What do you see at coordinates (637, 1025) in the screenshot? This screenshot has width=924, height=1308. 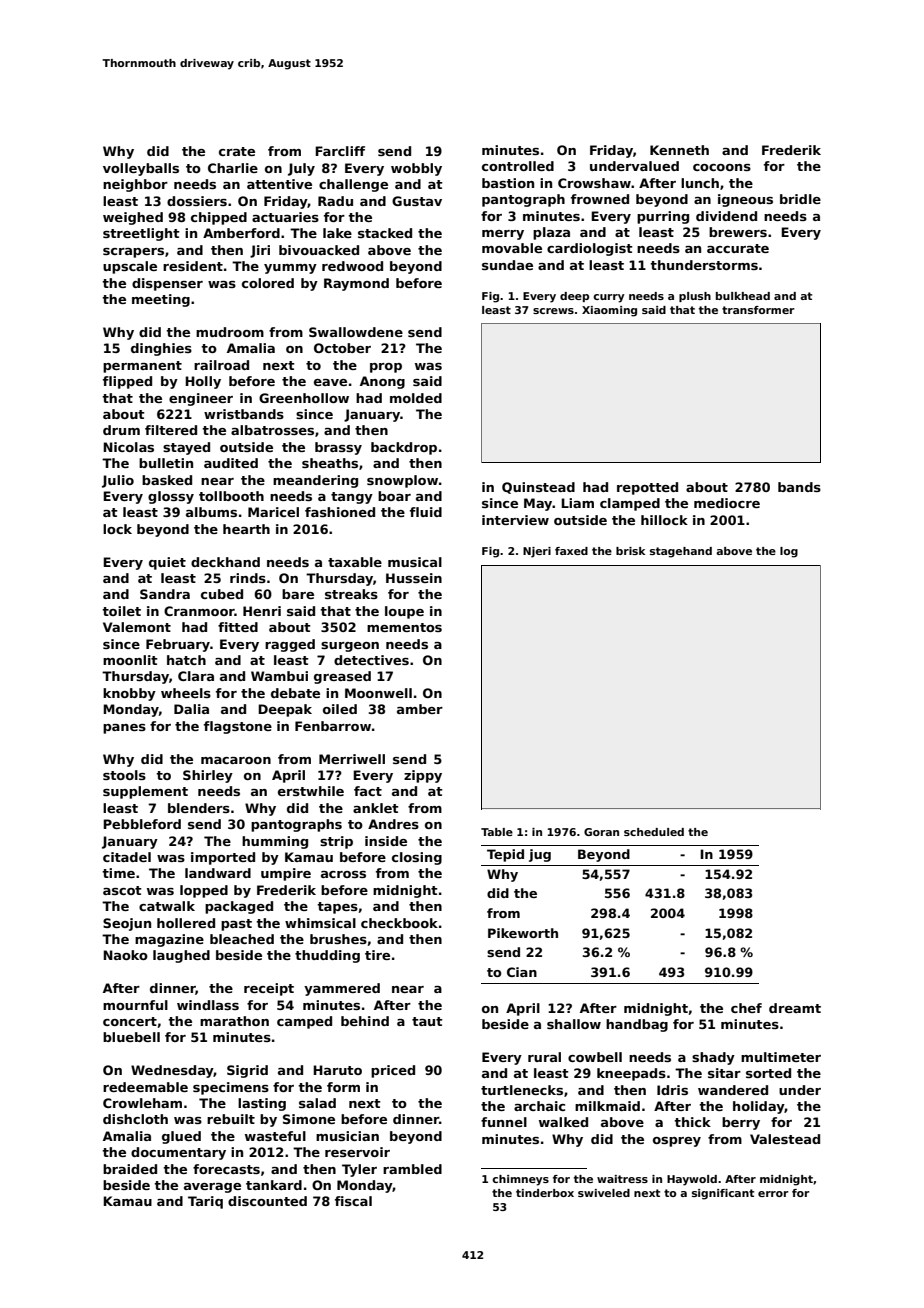 I see `handbag` at bounding box center [637, 1025].
